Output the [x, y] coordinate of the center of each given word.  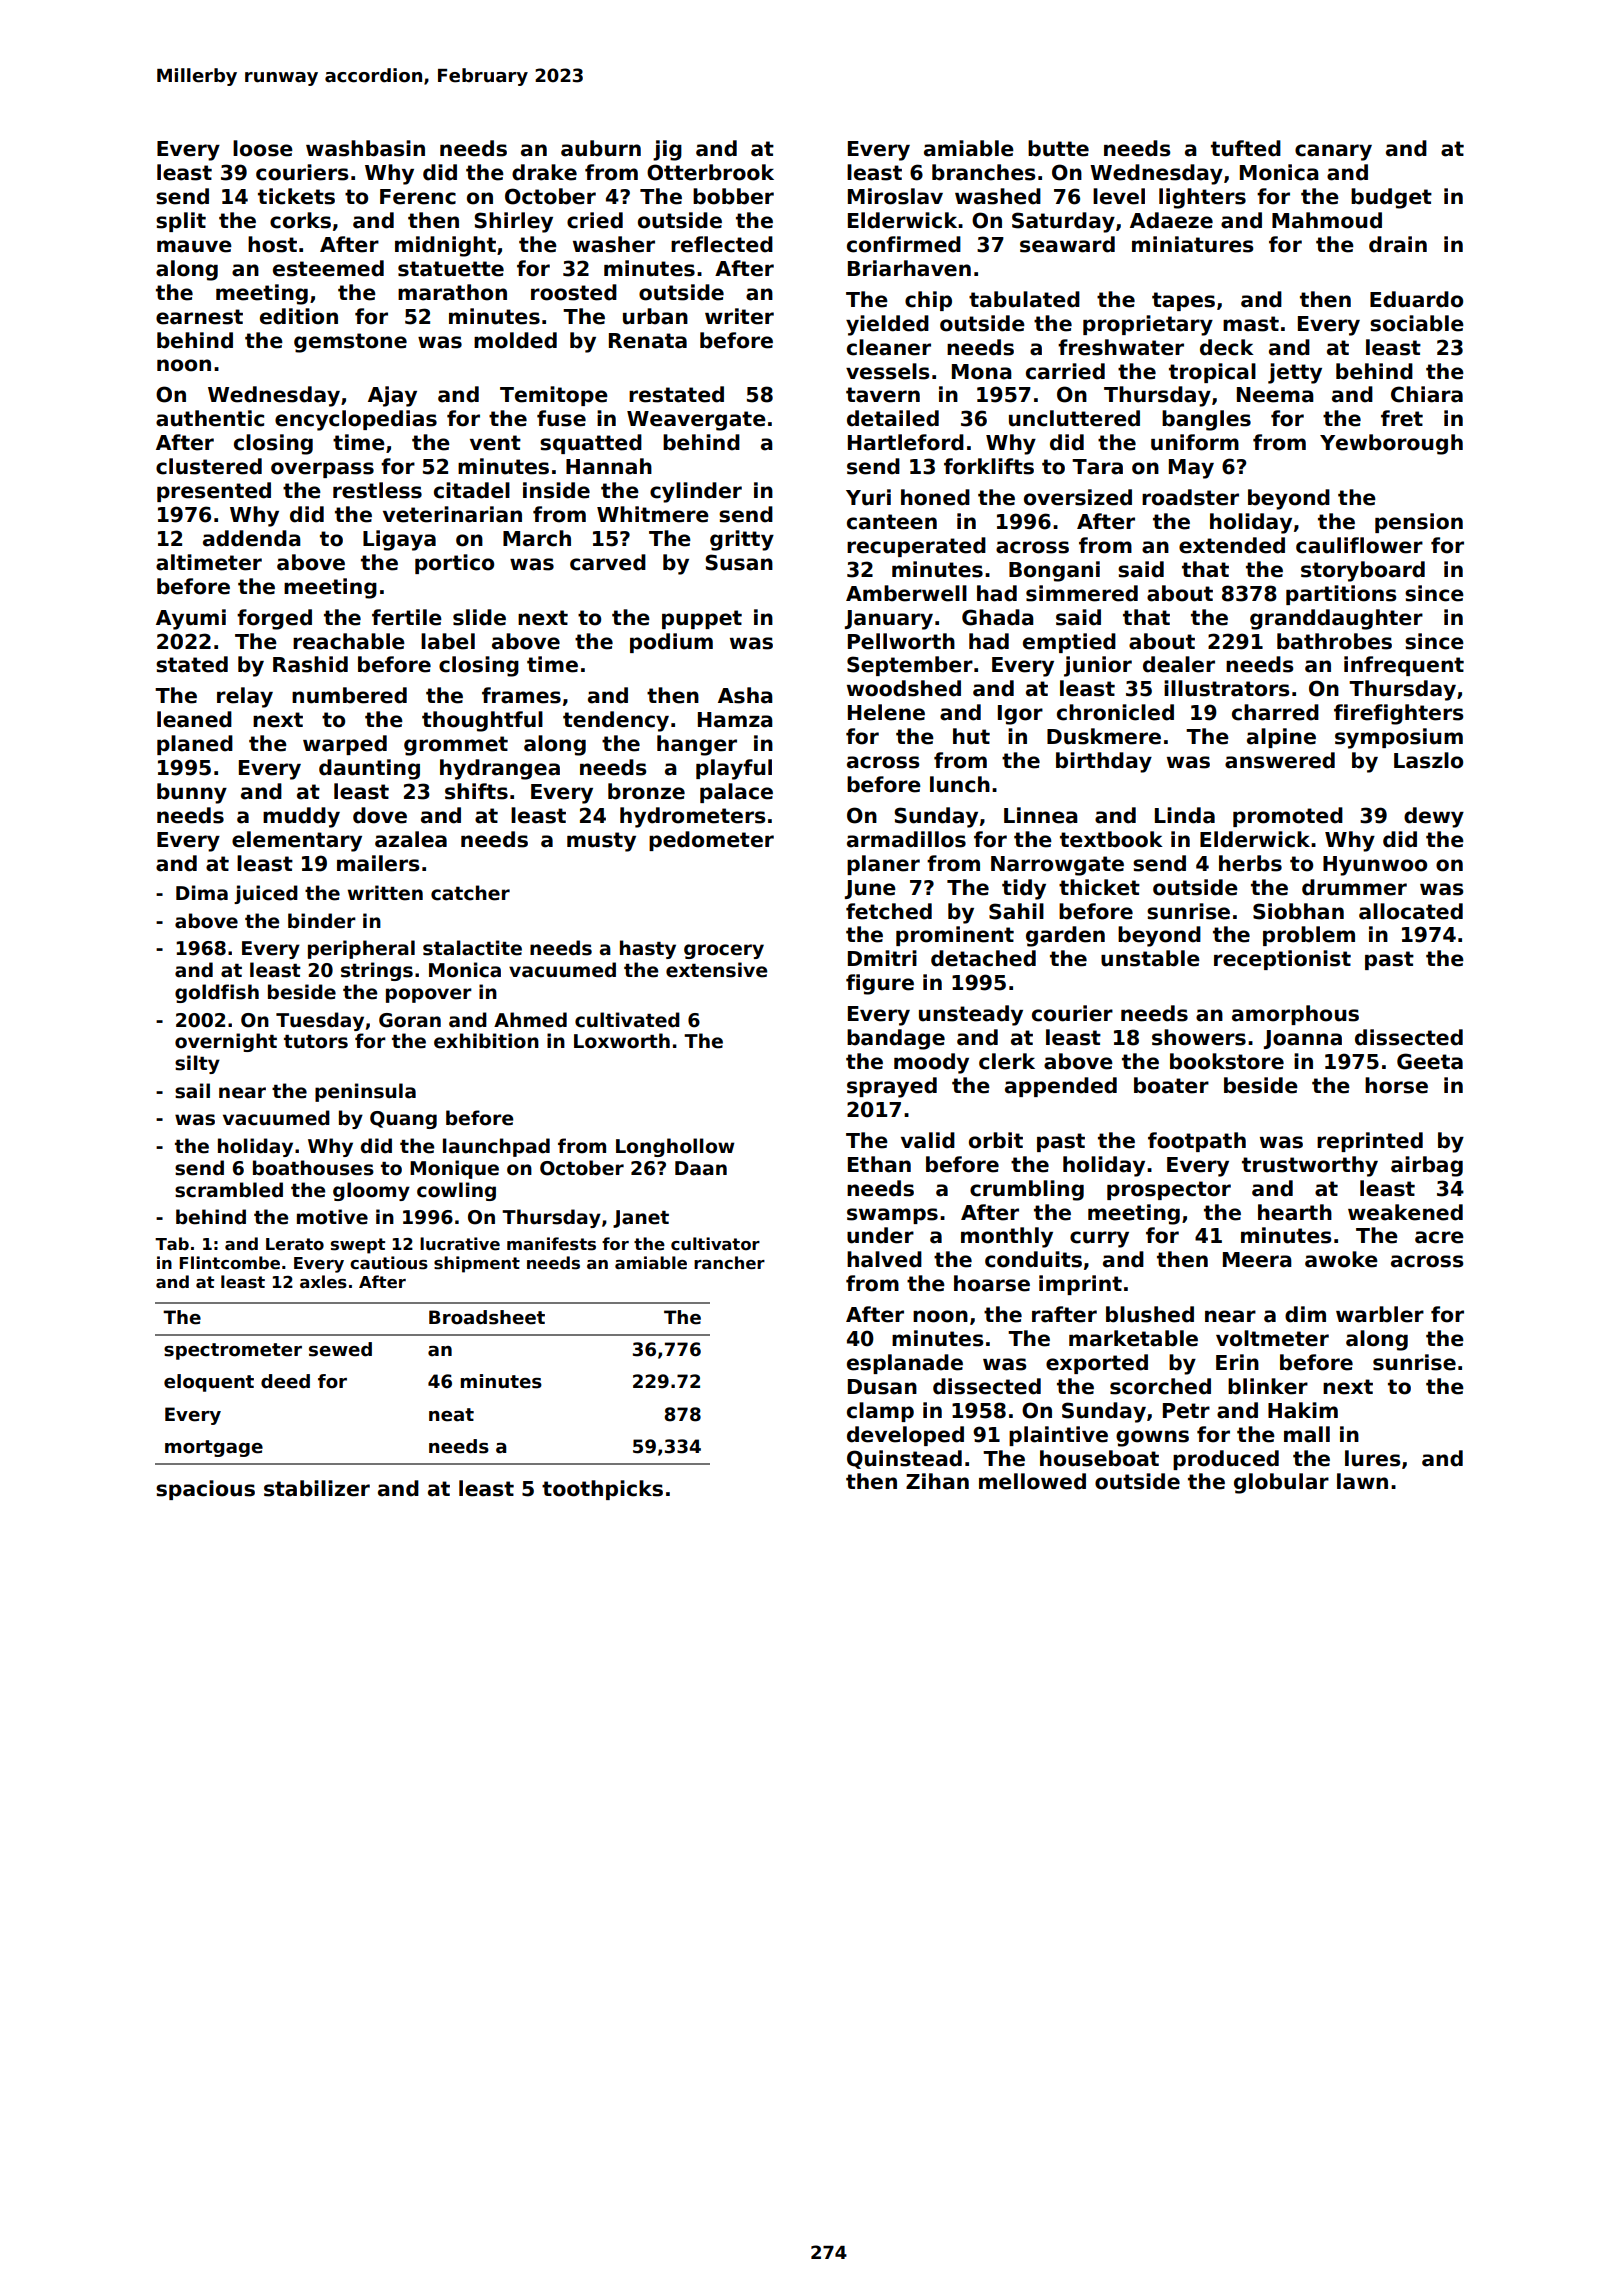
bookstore [1227, 1061]
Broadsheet [487, 1317]
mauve [194, 246]
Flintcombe [229, 1263]
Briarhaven [909, 268]
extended [1232, 545]
